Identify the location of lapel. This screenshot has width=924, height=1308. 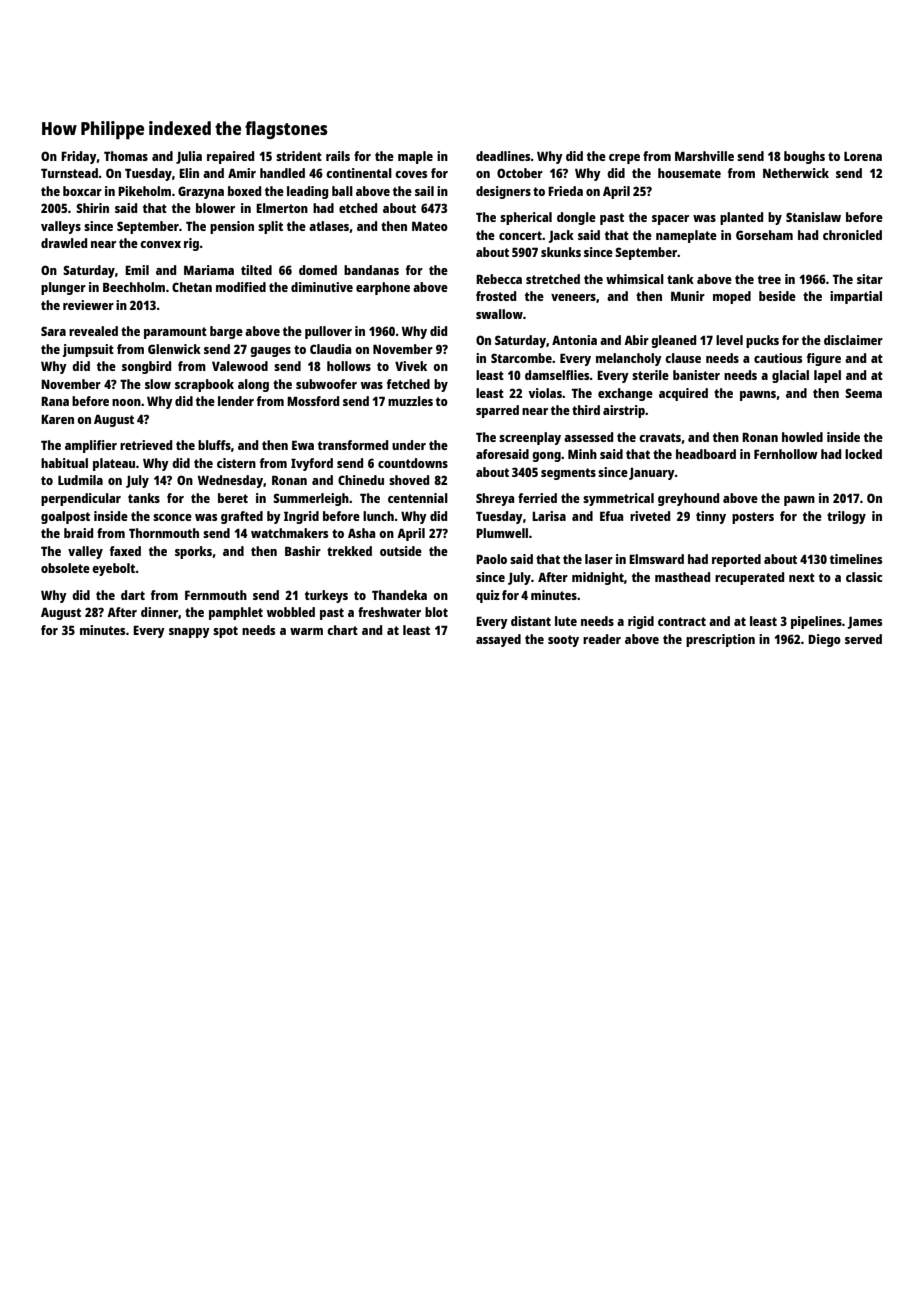
(827, 376).
